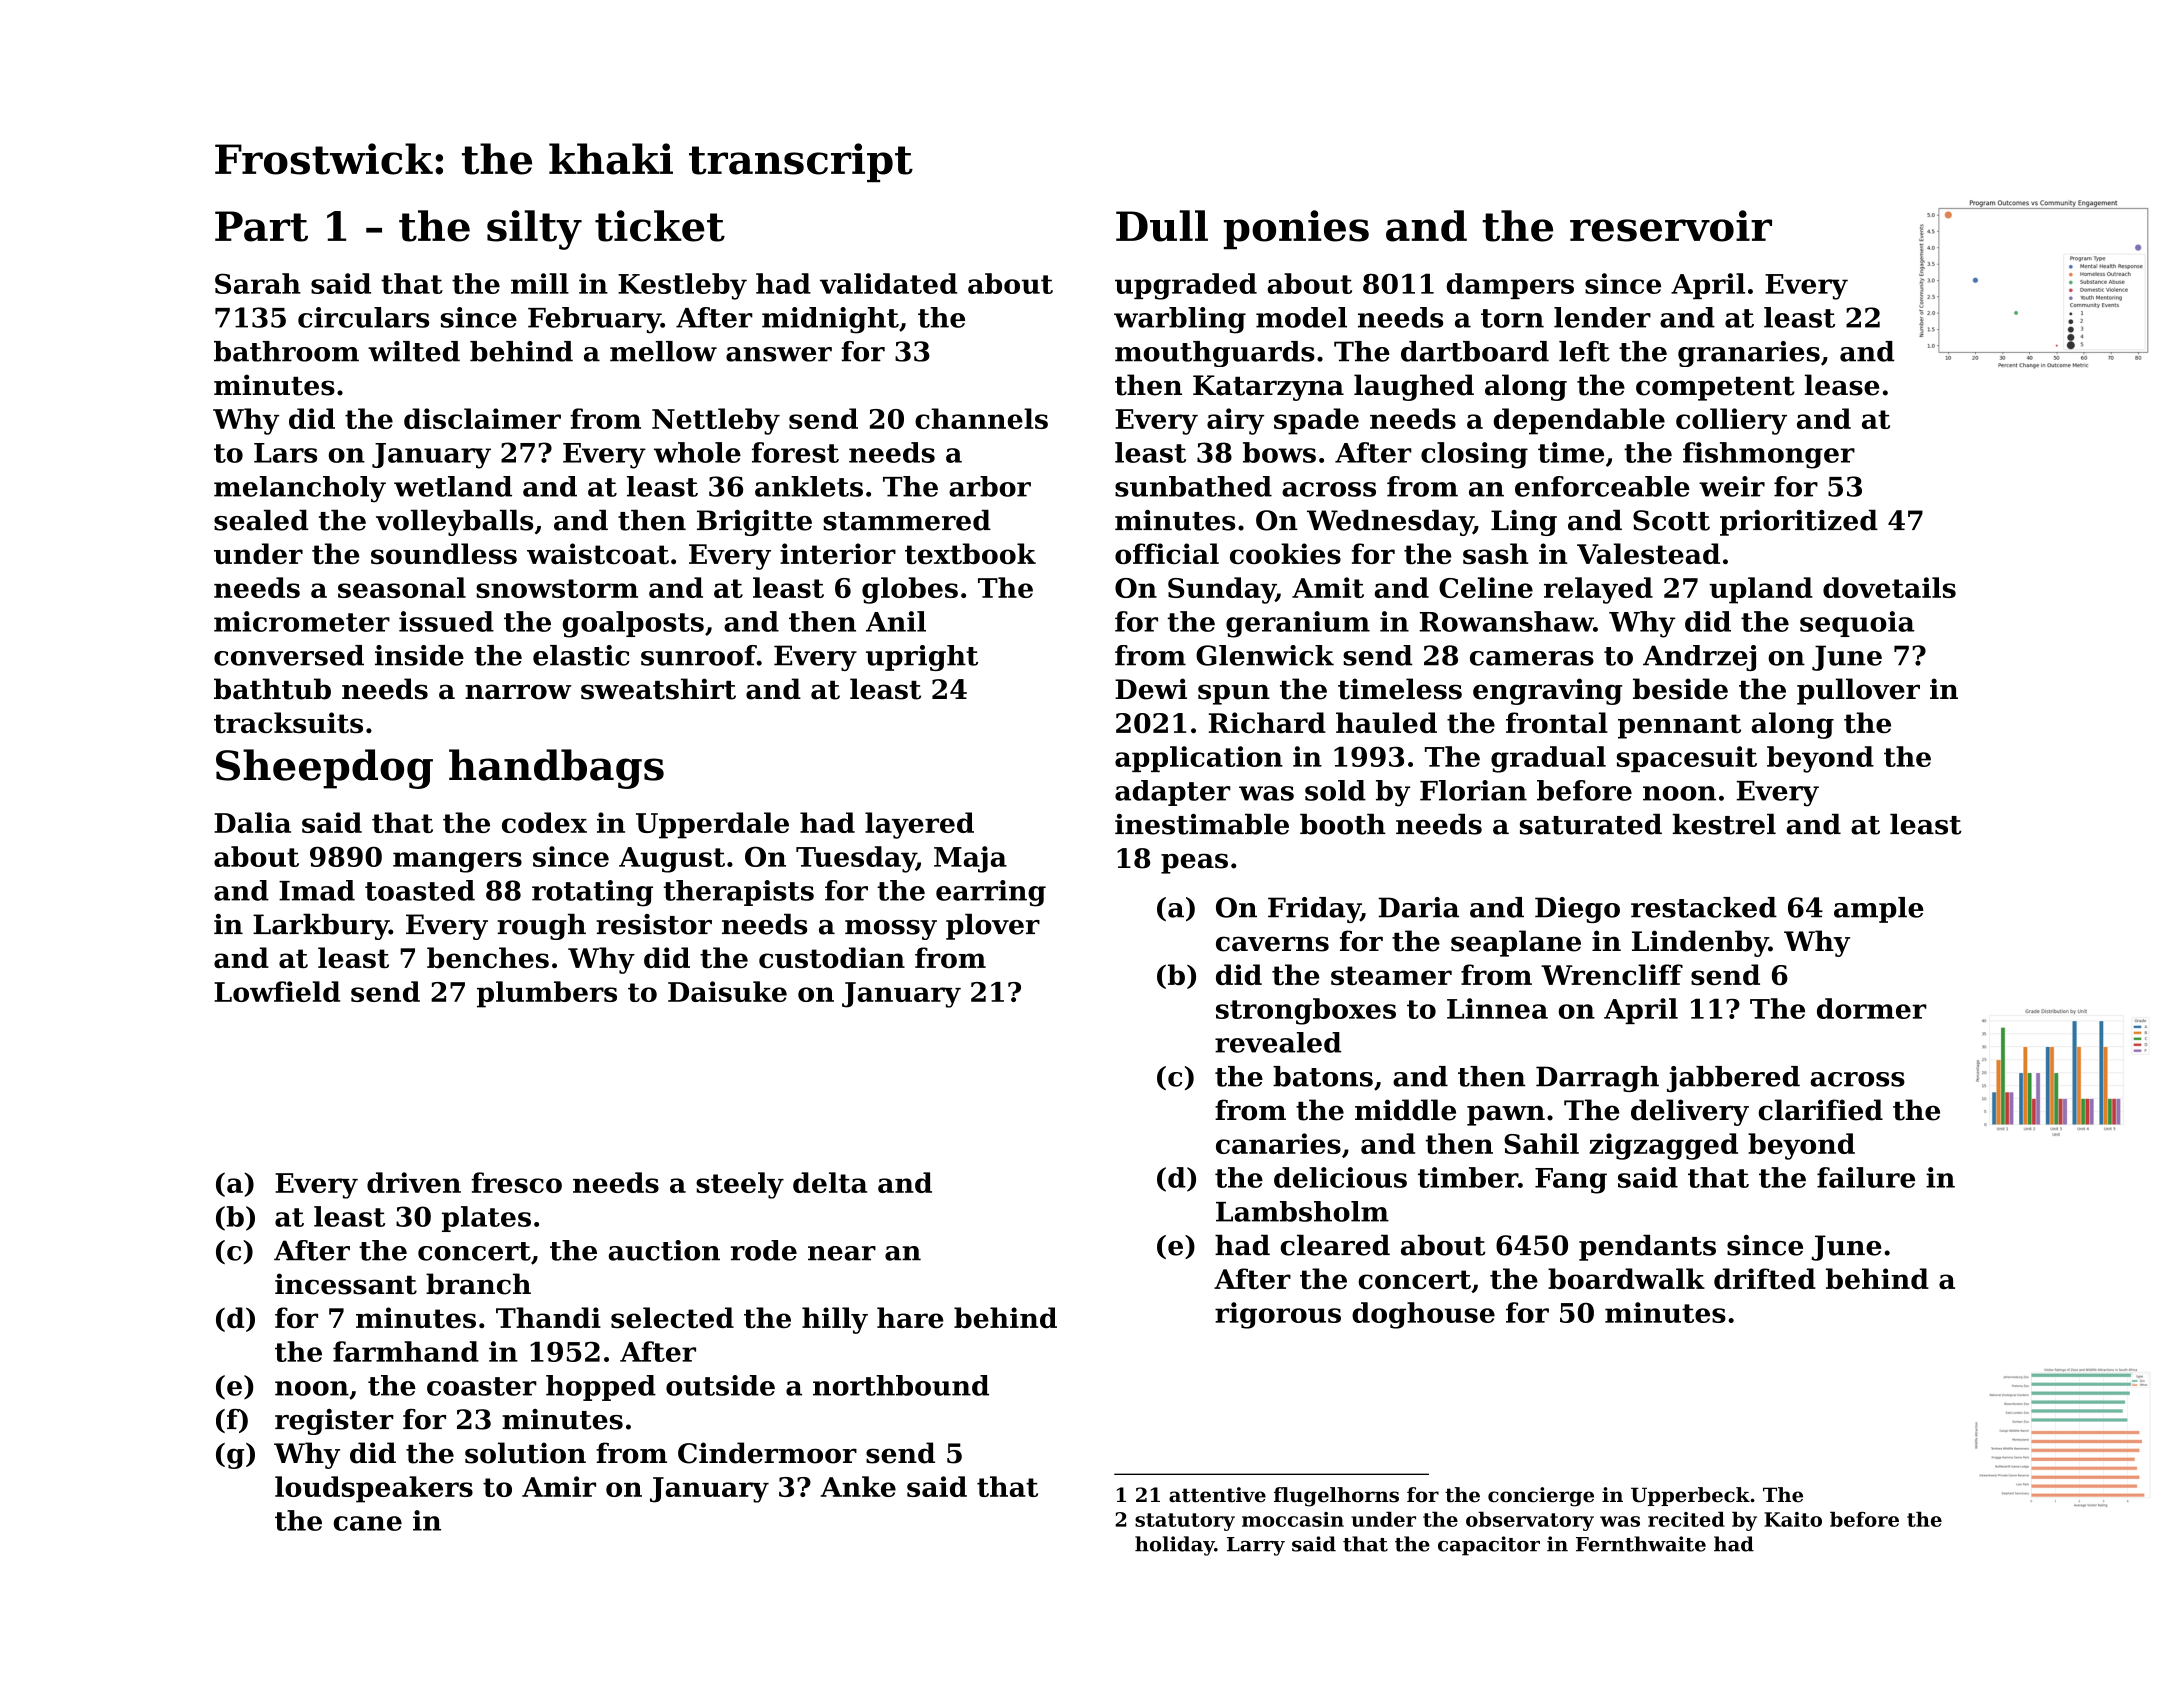 The width and height of the screenshot is (2178, 1683). Describe the element at coordinates (414, 1182) in the screenshot. I see `driven` at that location.
